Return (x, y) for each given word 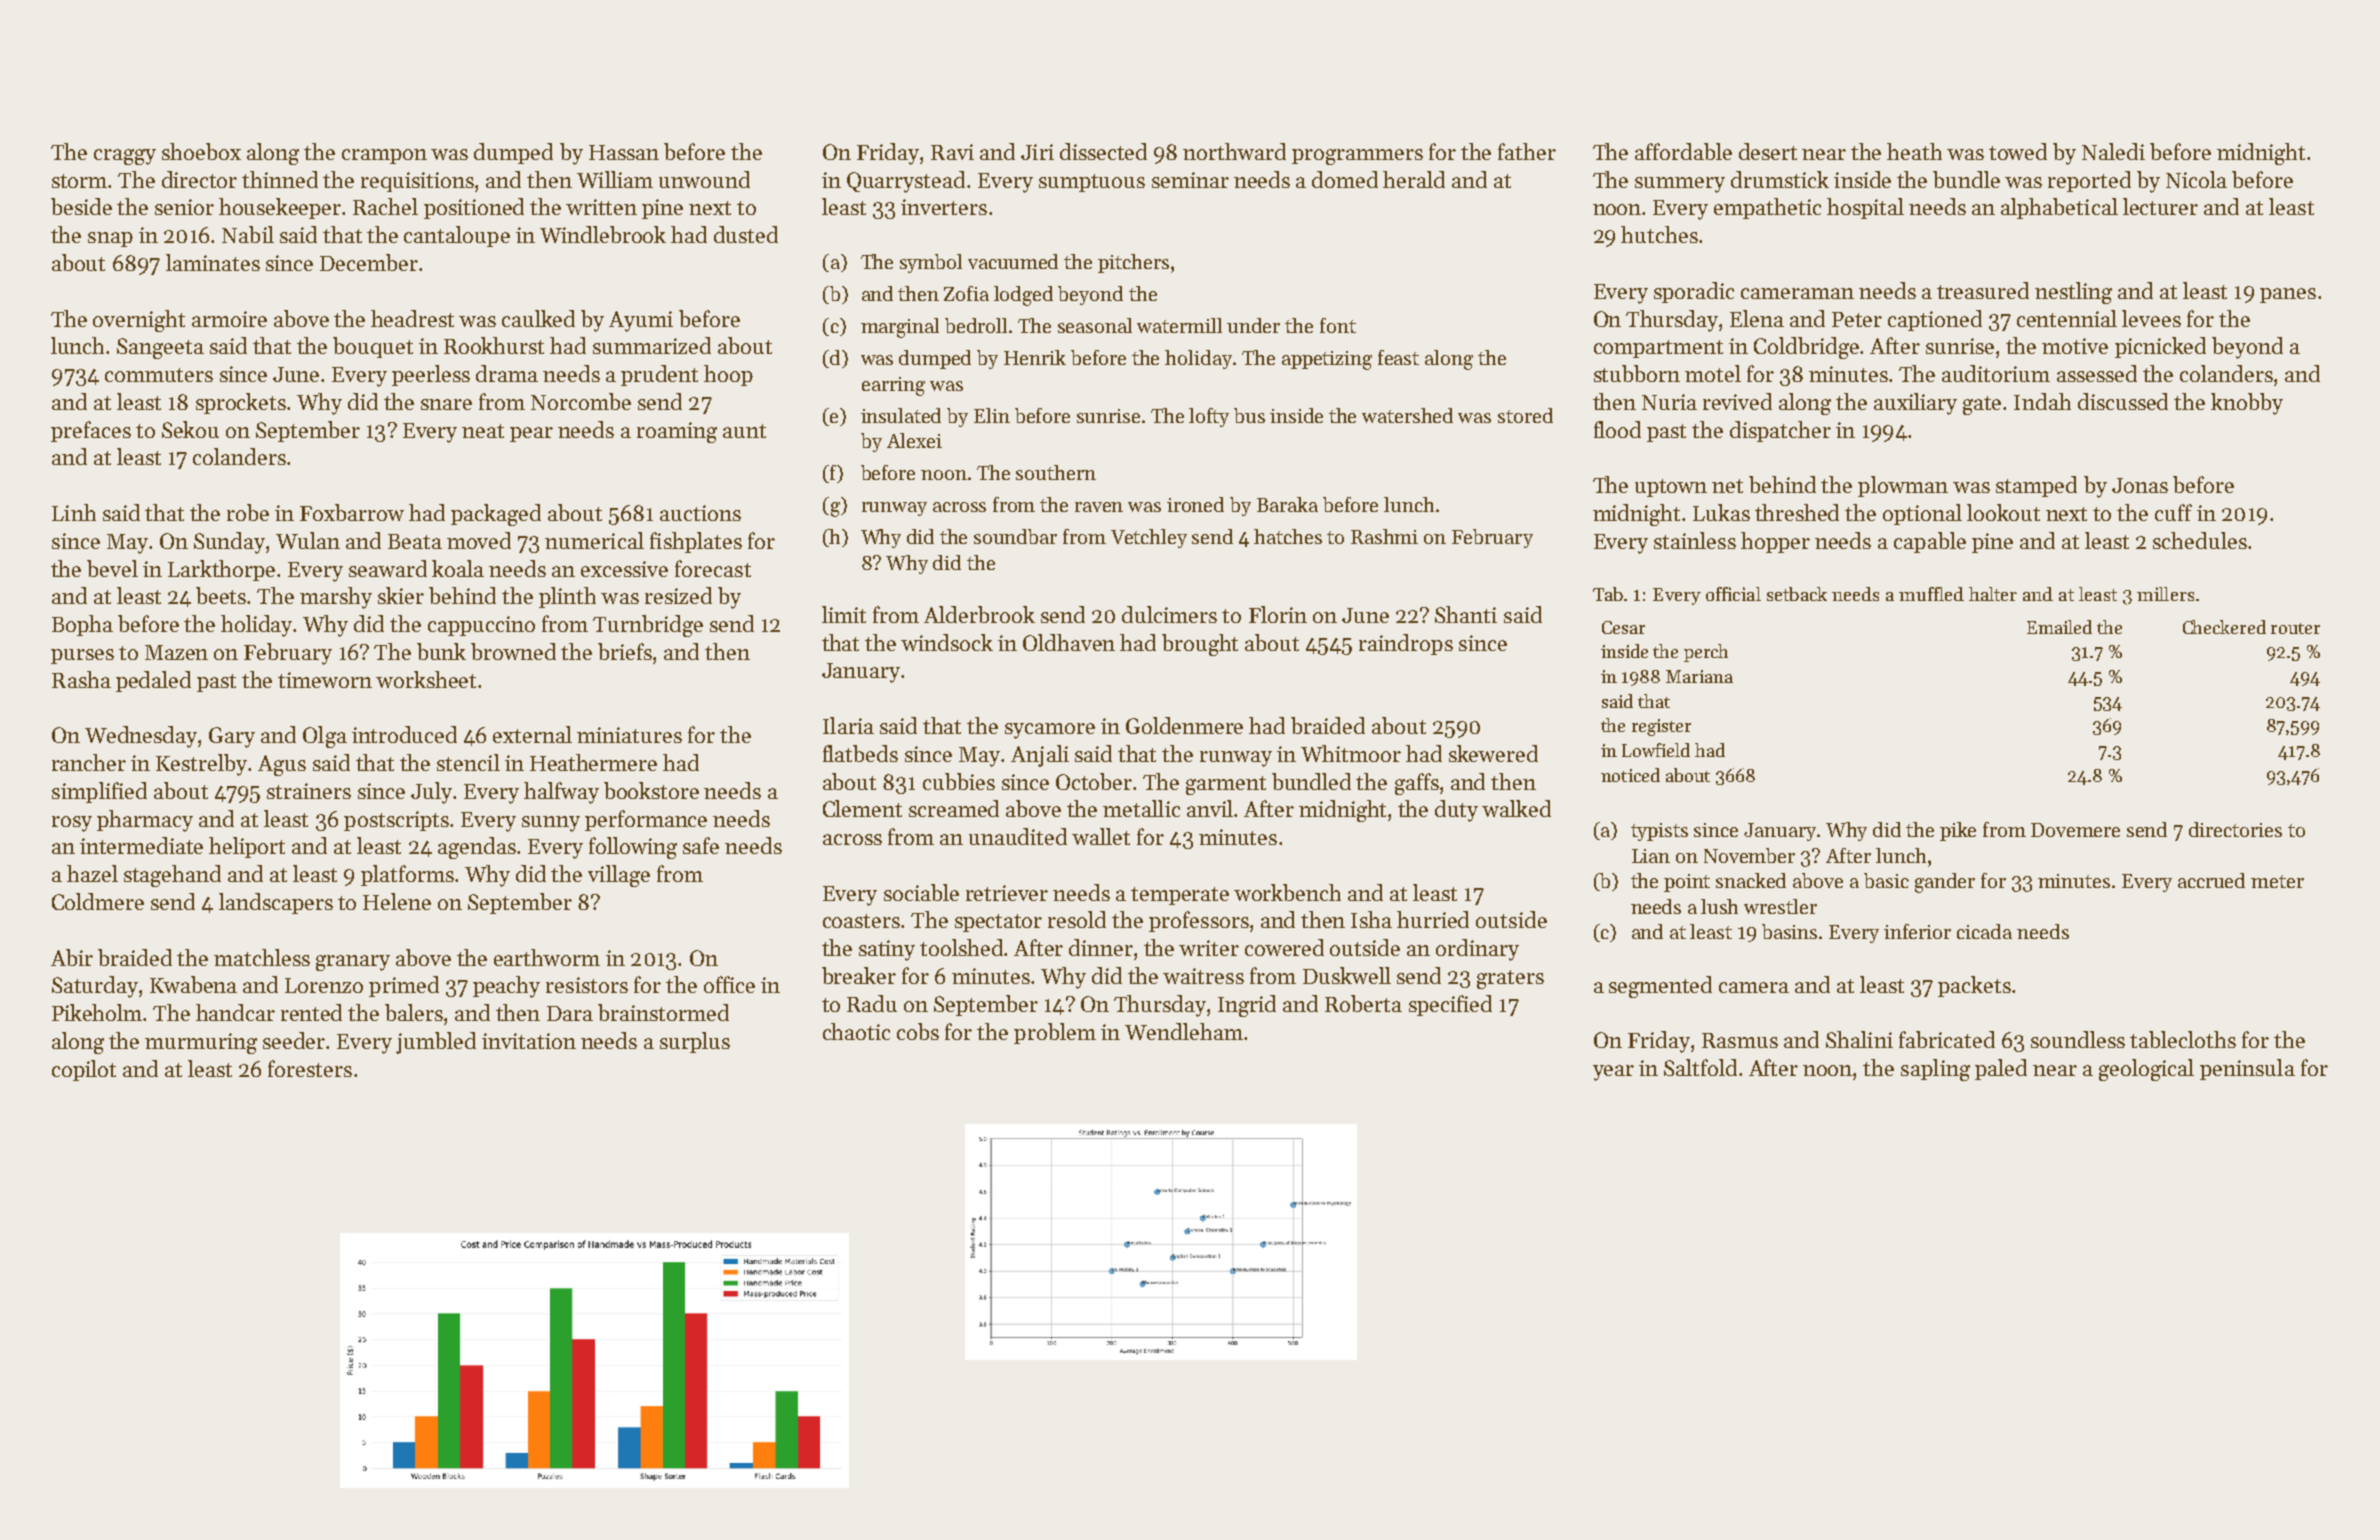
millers (2165, 594)
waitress (1203, 976)
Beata (415, 541)
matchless (262, 957)
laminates (213, 262)
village (619, 876)
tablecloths (2183, 1039)
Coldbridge (1807, 348)
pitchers (1133, 263)
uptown (1671, 488)
